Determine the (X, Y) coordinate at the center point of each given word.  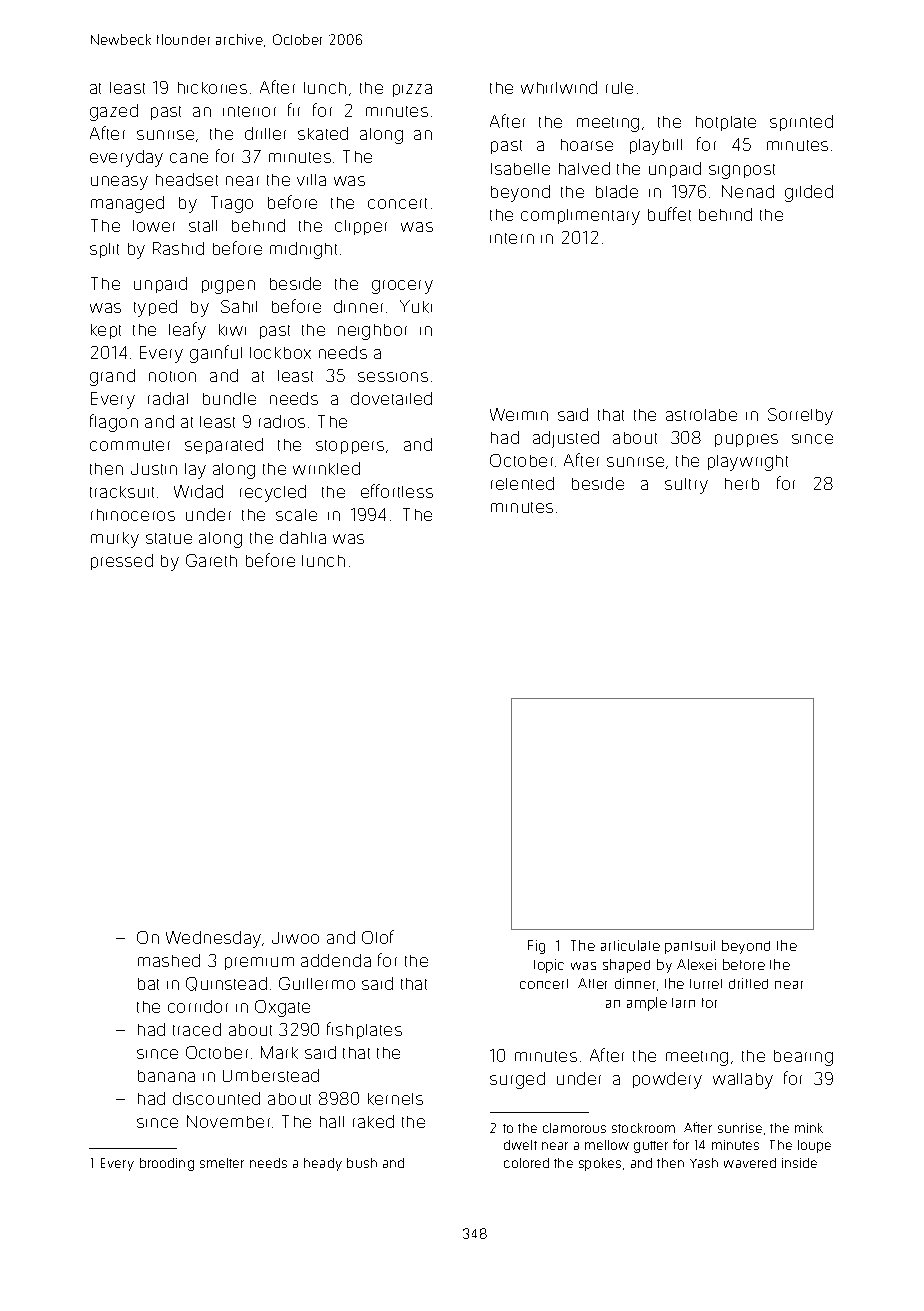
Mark (279, 1052)
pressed (122, 562)
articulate (630, 945)
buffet (669, 214)
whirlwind (559, 87)
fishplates (364, 1030)
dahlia (303, 537)
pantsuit (690, 947)
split (104, 250)
